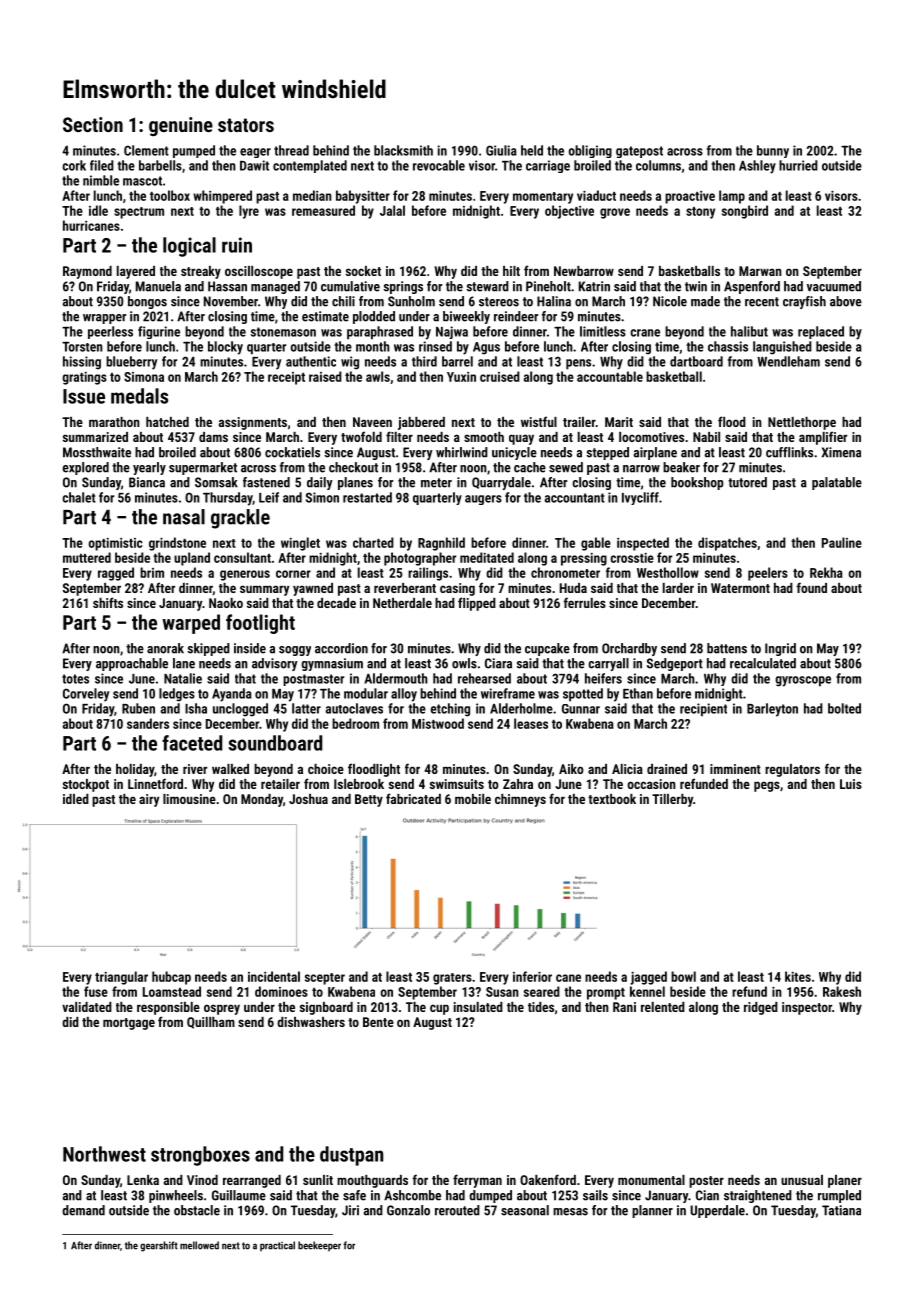 The width and height of the screenshot is (924, 1308). I want to click on medals, so click(139, 396).
